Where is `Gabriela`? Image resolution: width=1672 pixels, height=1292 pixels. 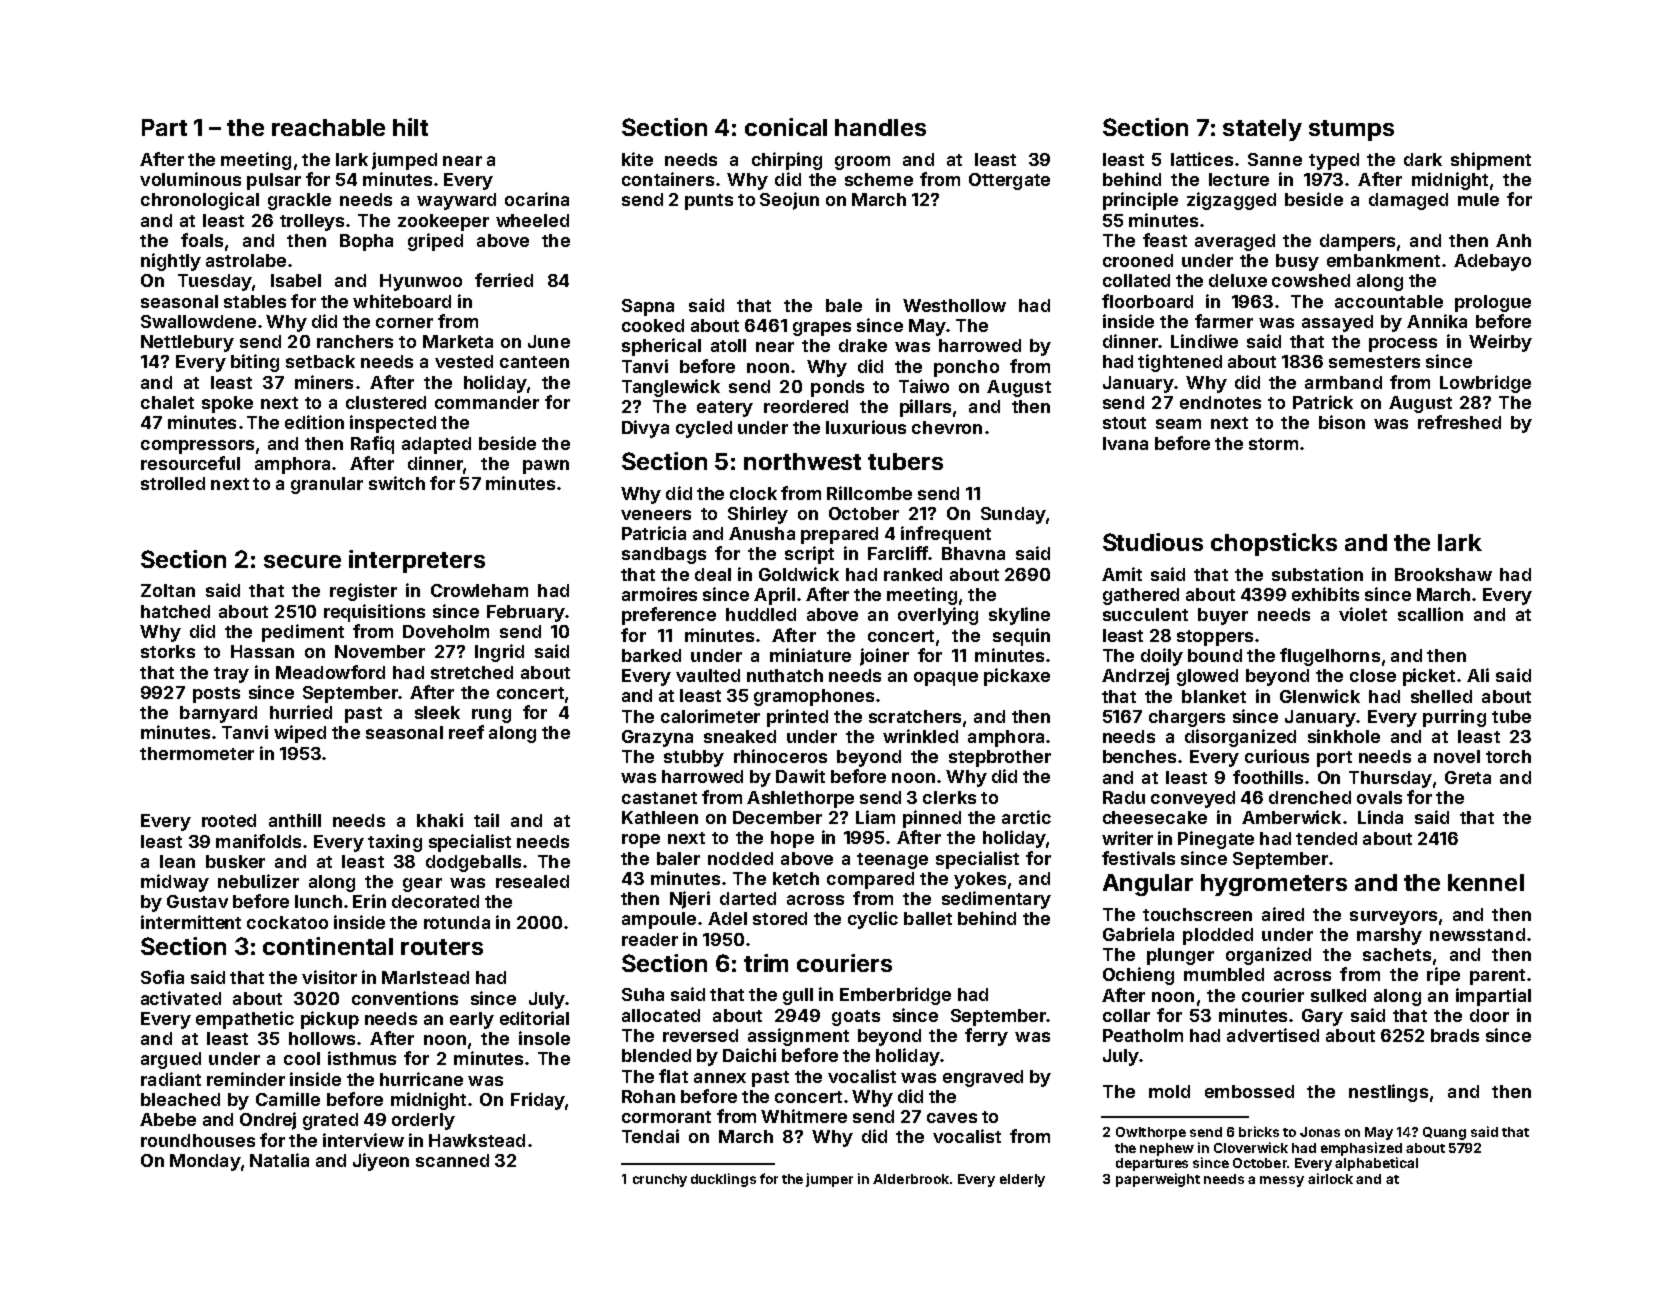
Gabriela is located at coordinates (1138, 934).
